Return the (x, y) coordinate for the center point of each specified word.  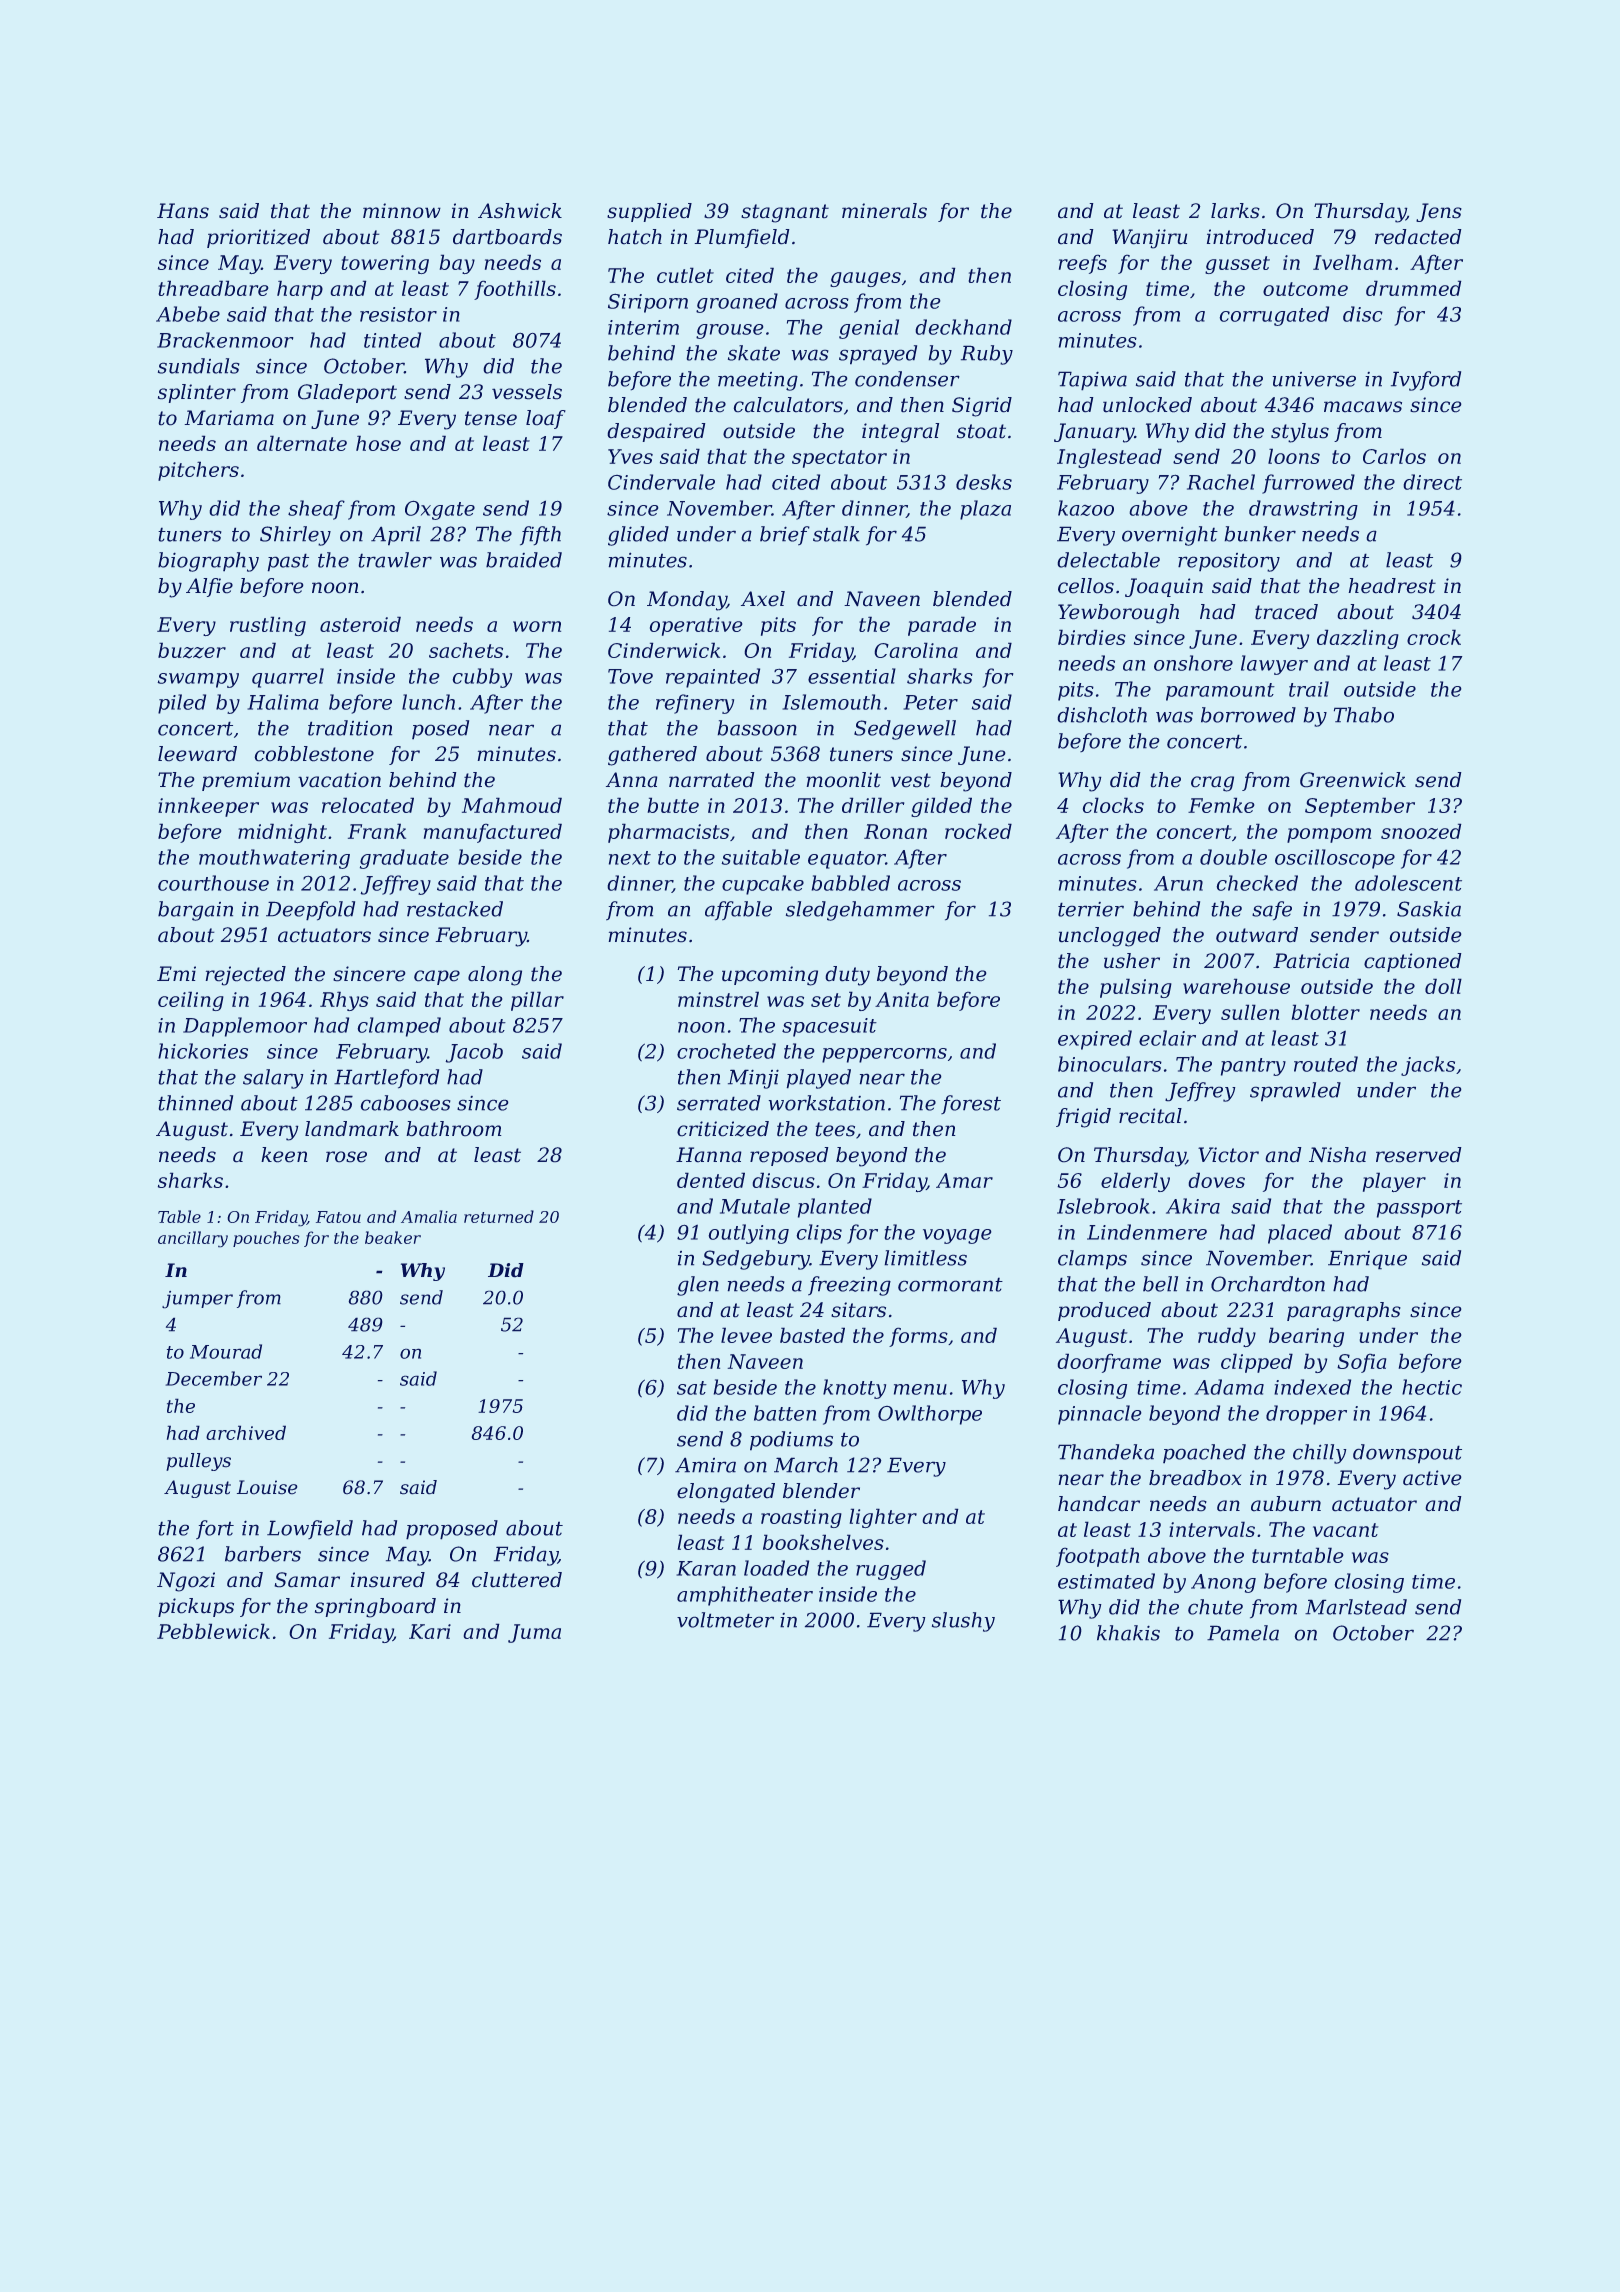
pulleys (198, 1462)
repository (1229, 562)
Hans (183, 211)
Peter (930, 702)
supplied (649, 212)
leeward (197, 754)
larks (1235, 211)
